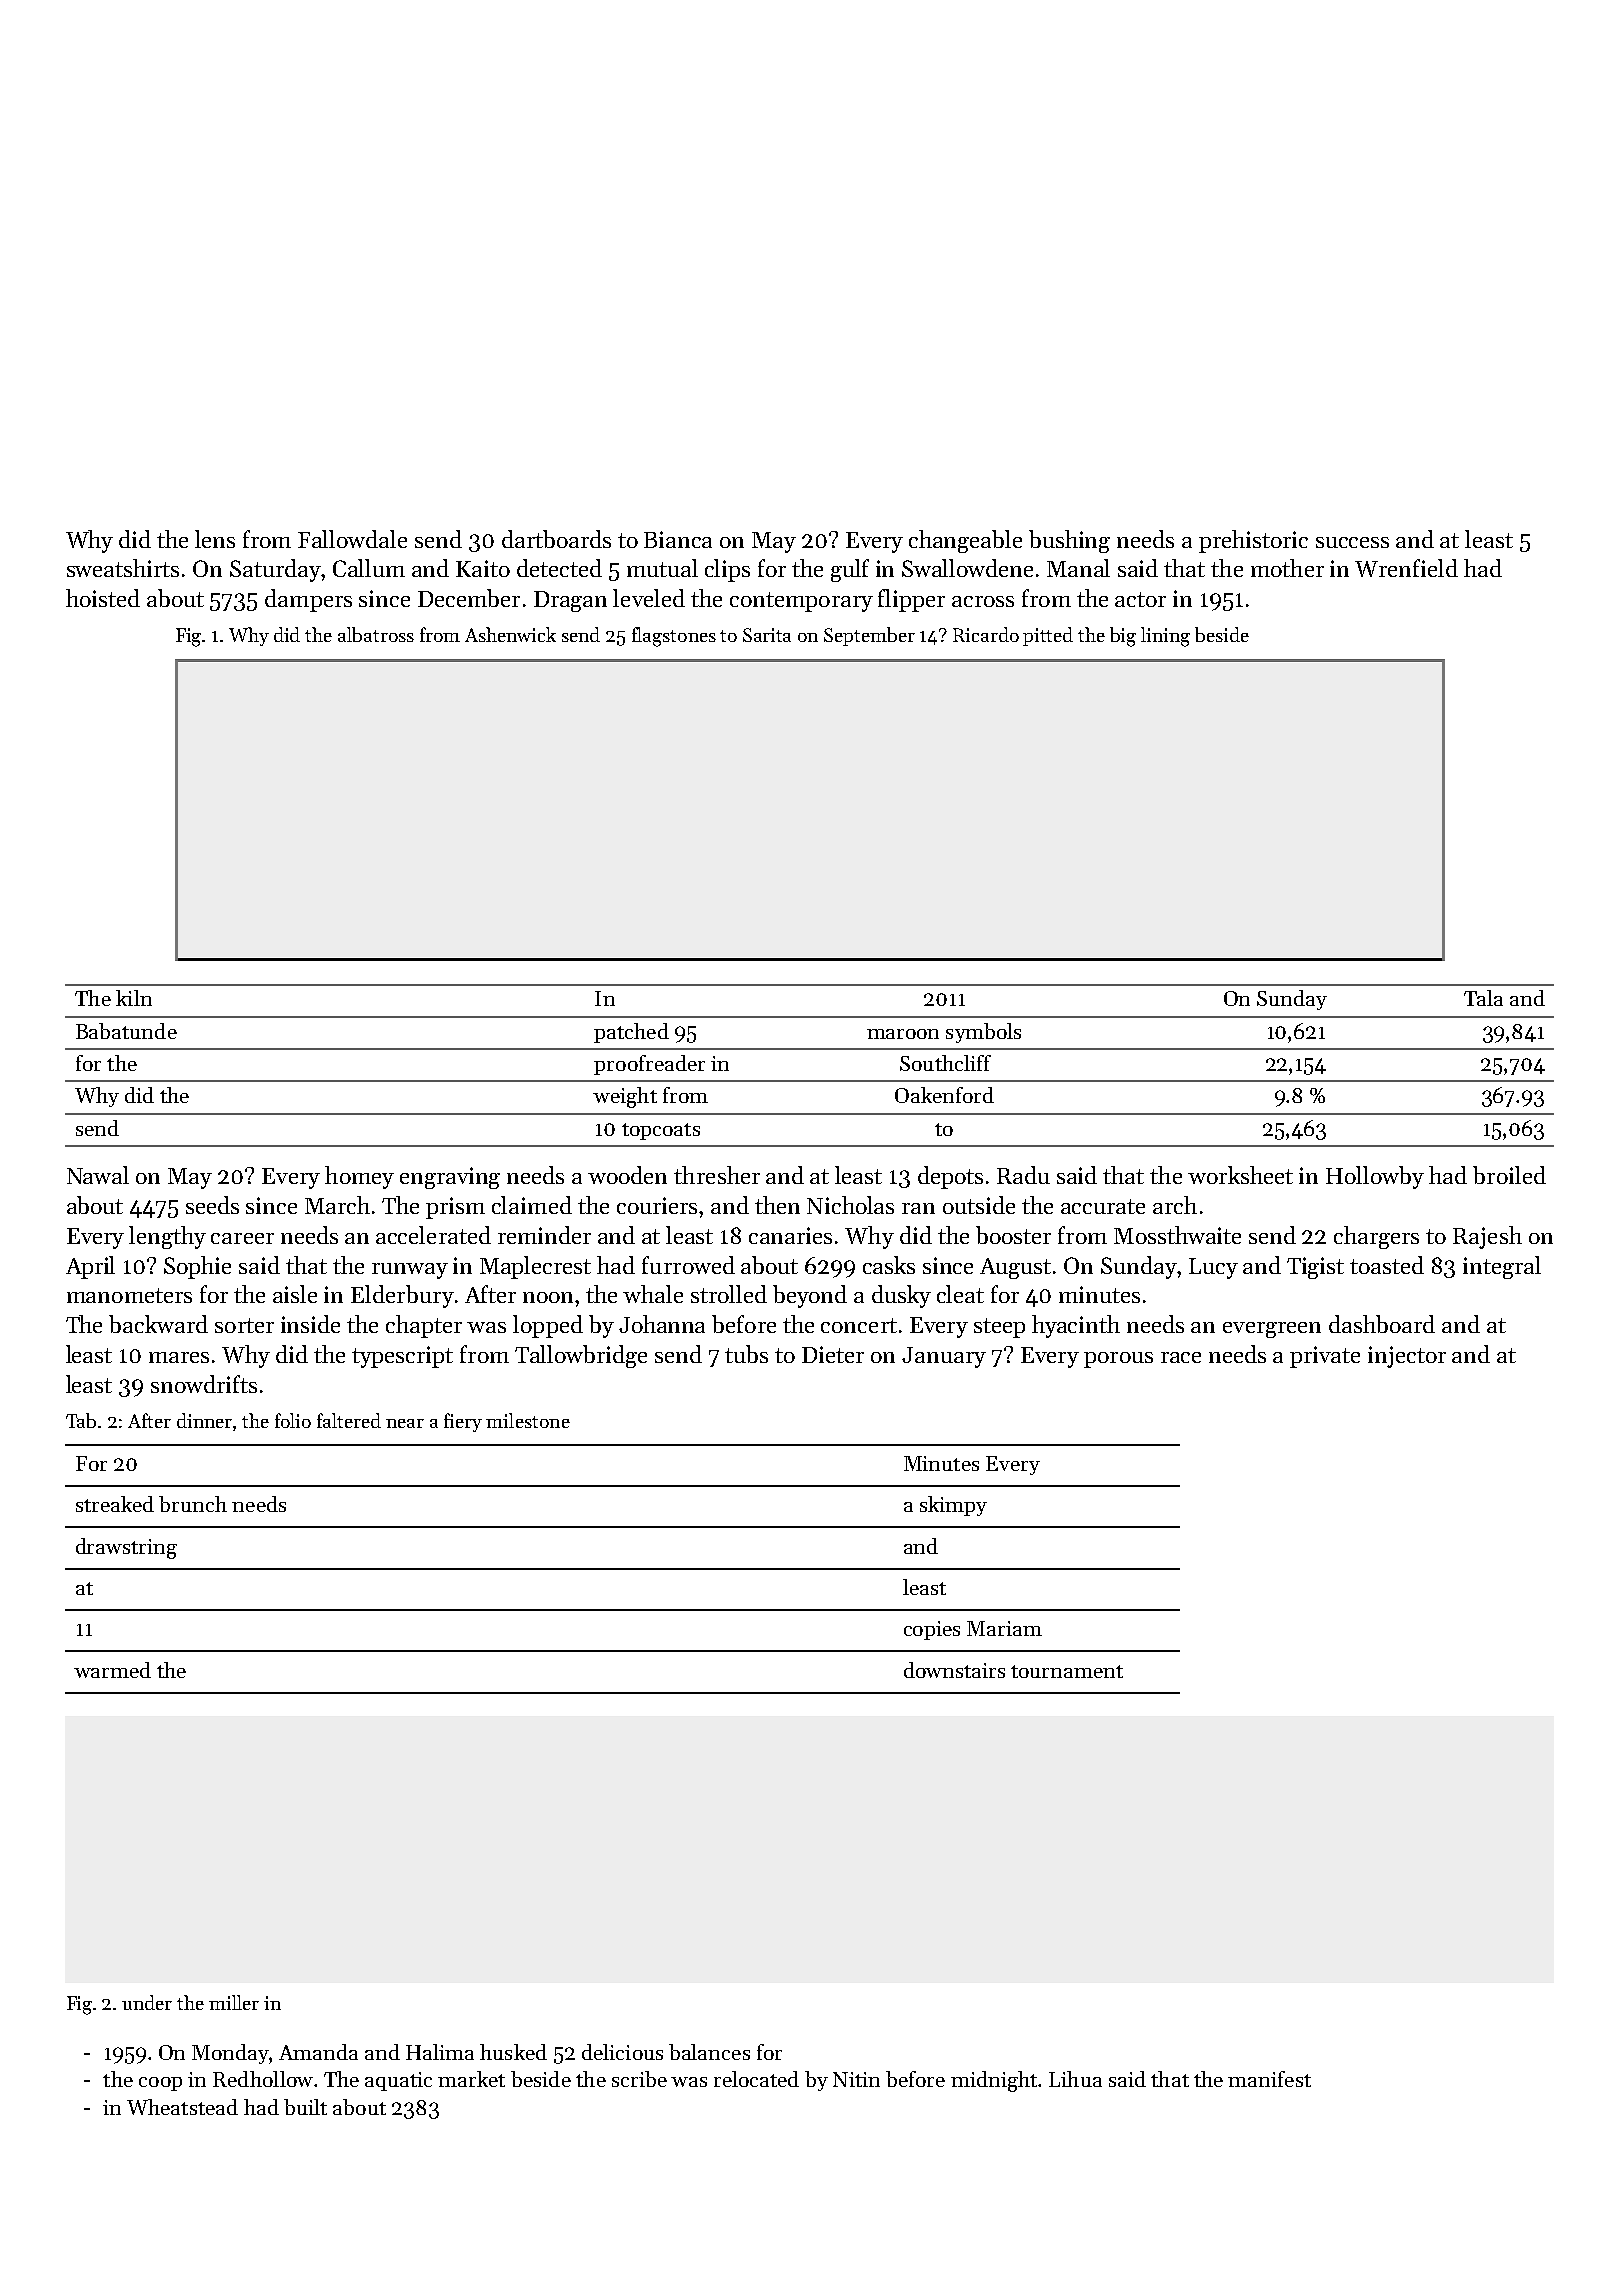  What do you see at coordinates (639, 2079) in the screenshot?
I see `scribe` at bounding box center [639, 2079].
